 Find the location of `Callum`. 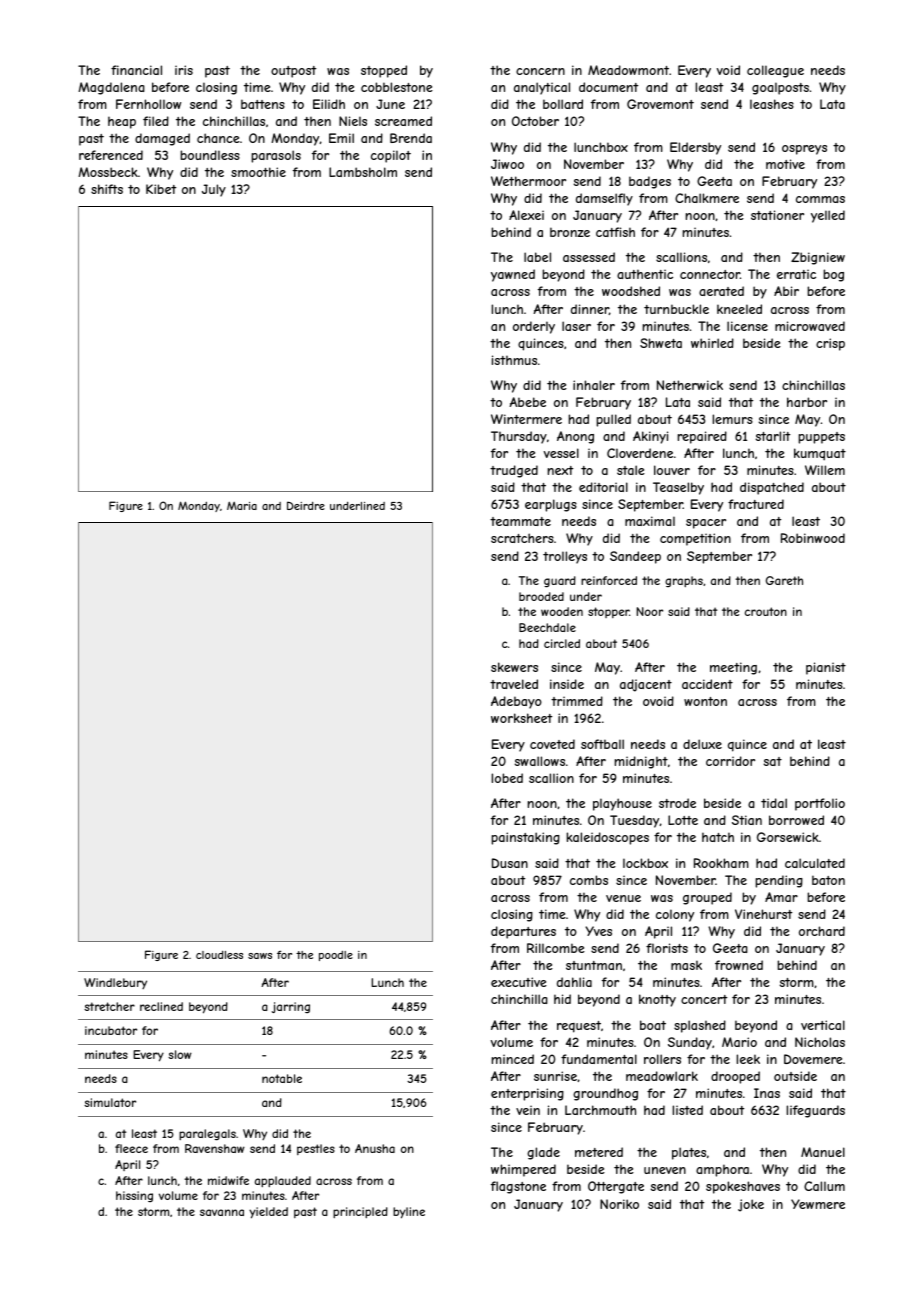

Callum is located at coordinates (824, 1186).
